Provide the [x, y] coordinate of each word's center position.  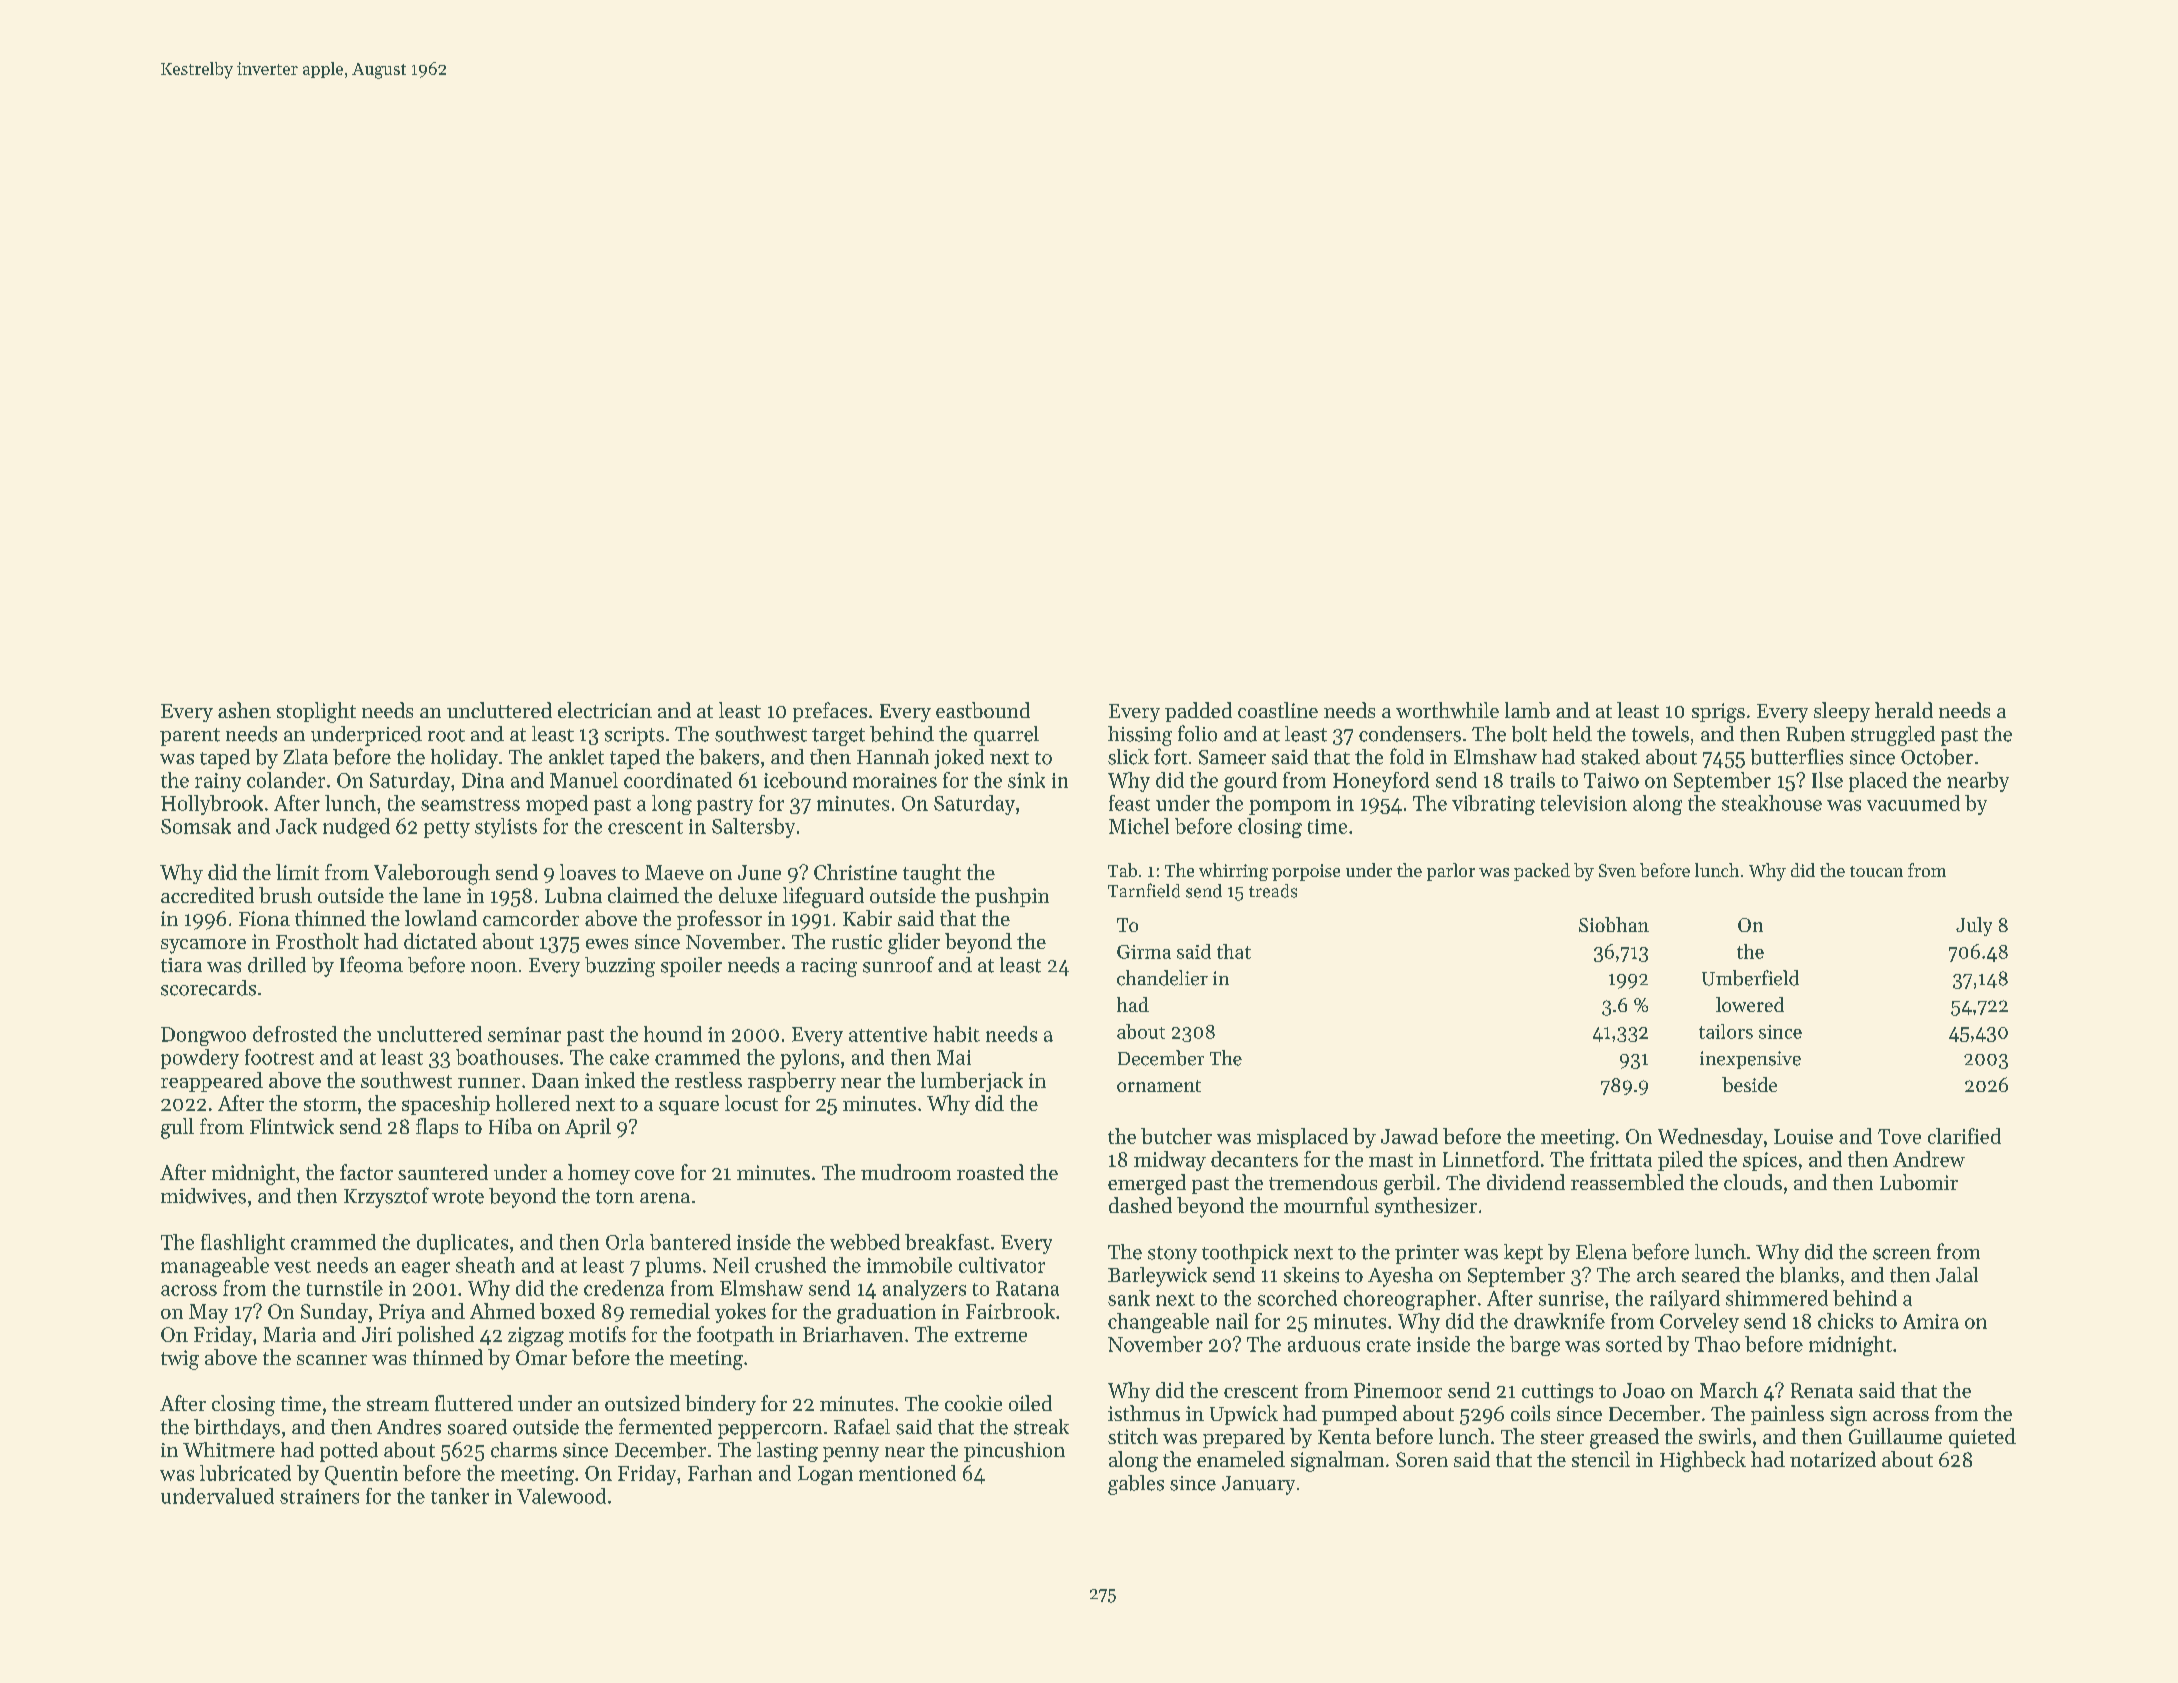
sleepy [1842, 712]
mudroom [906, 1172]
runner [489, 1083]
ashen [244, 710]
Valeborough [432, 874]
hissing [1140, 736]
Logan [825, 1475]
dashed [1140, 1205]
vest [292, 1266]
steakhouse [1772, 803]
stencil [1601, 1459]
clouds [1753, 1182]
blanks [1809, 1275]
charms [524, 1450]
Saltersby [753, 828]
